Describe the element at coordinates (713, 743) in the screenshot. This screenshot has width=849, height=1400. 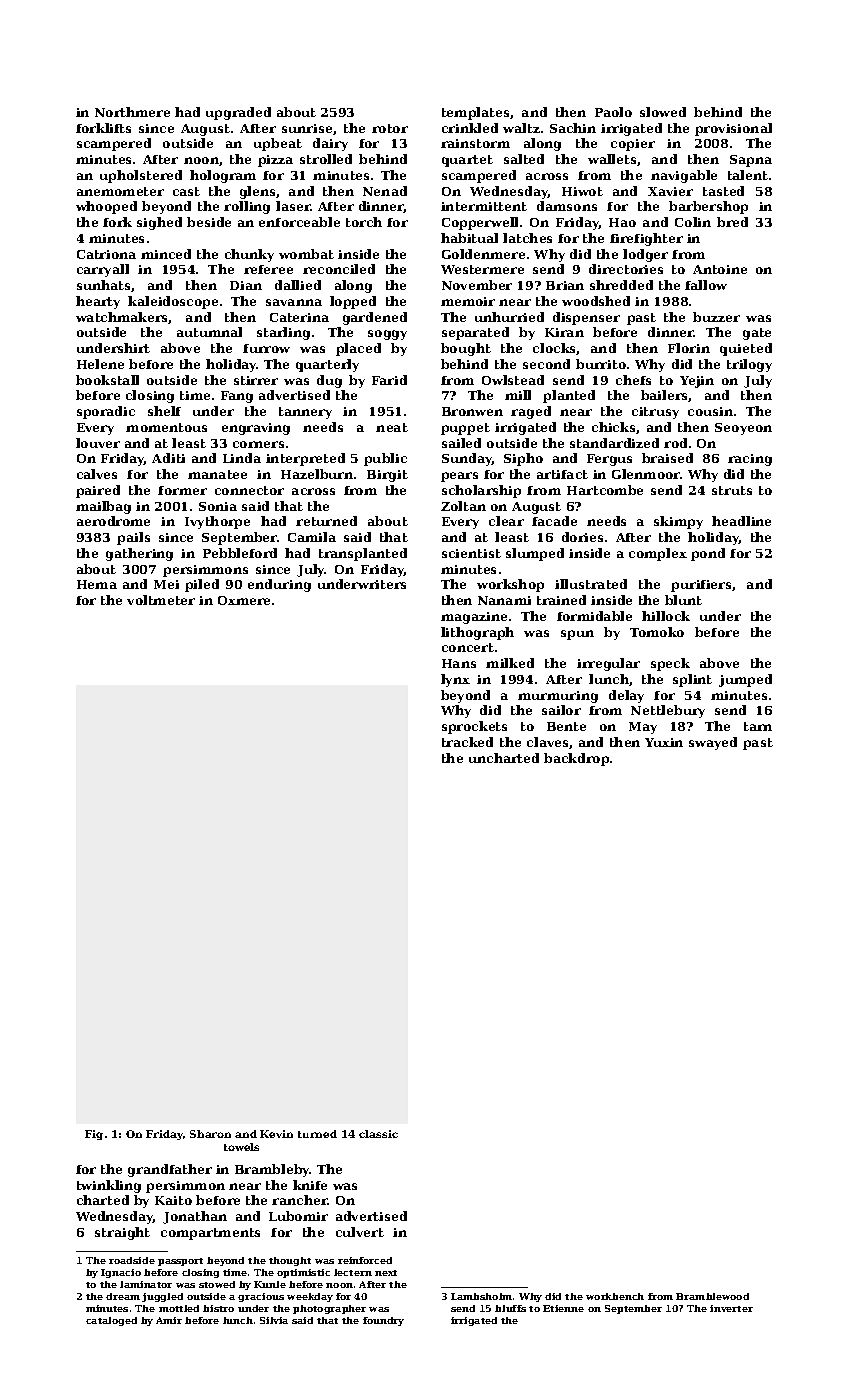
I see `swayed` at that location.
